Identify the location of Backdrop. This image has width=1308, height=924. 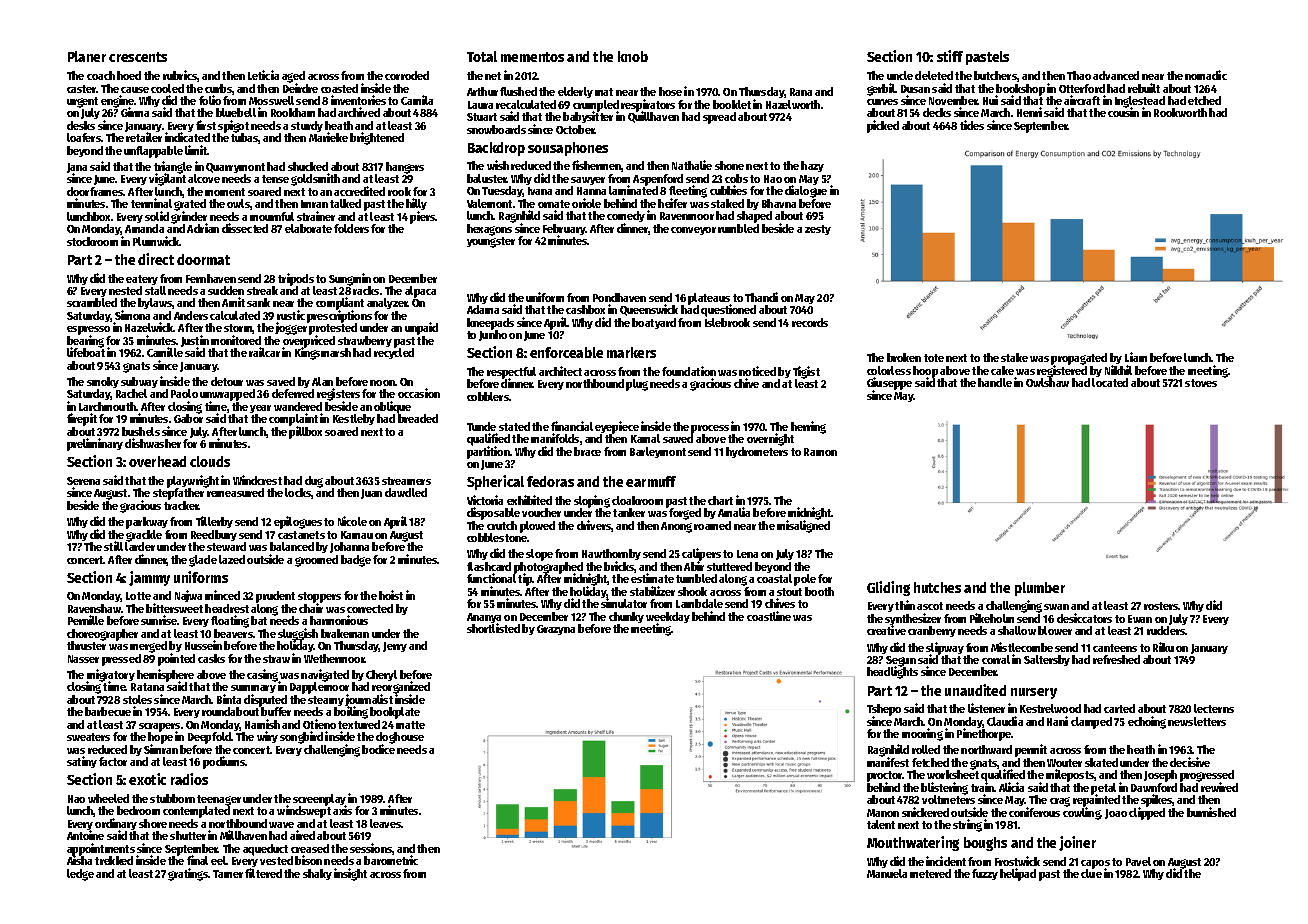
(496, 149).
